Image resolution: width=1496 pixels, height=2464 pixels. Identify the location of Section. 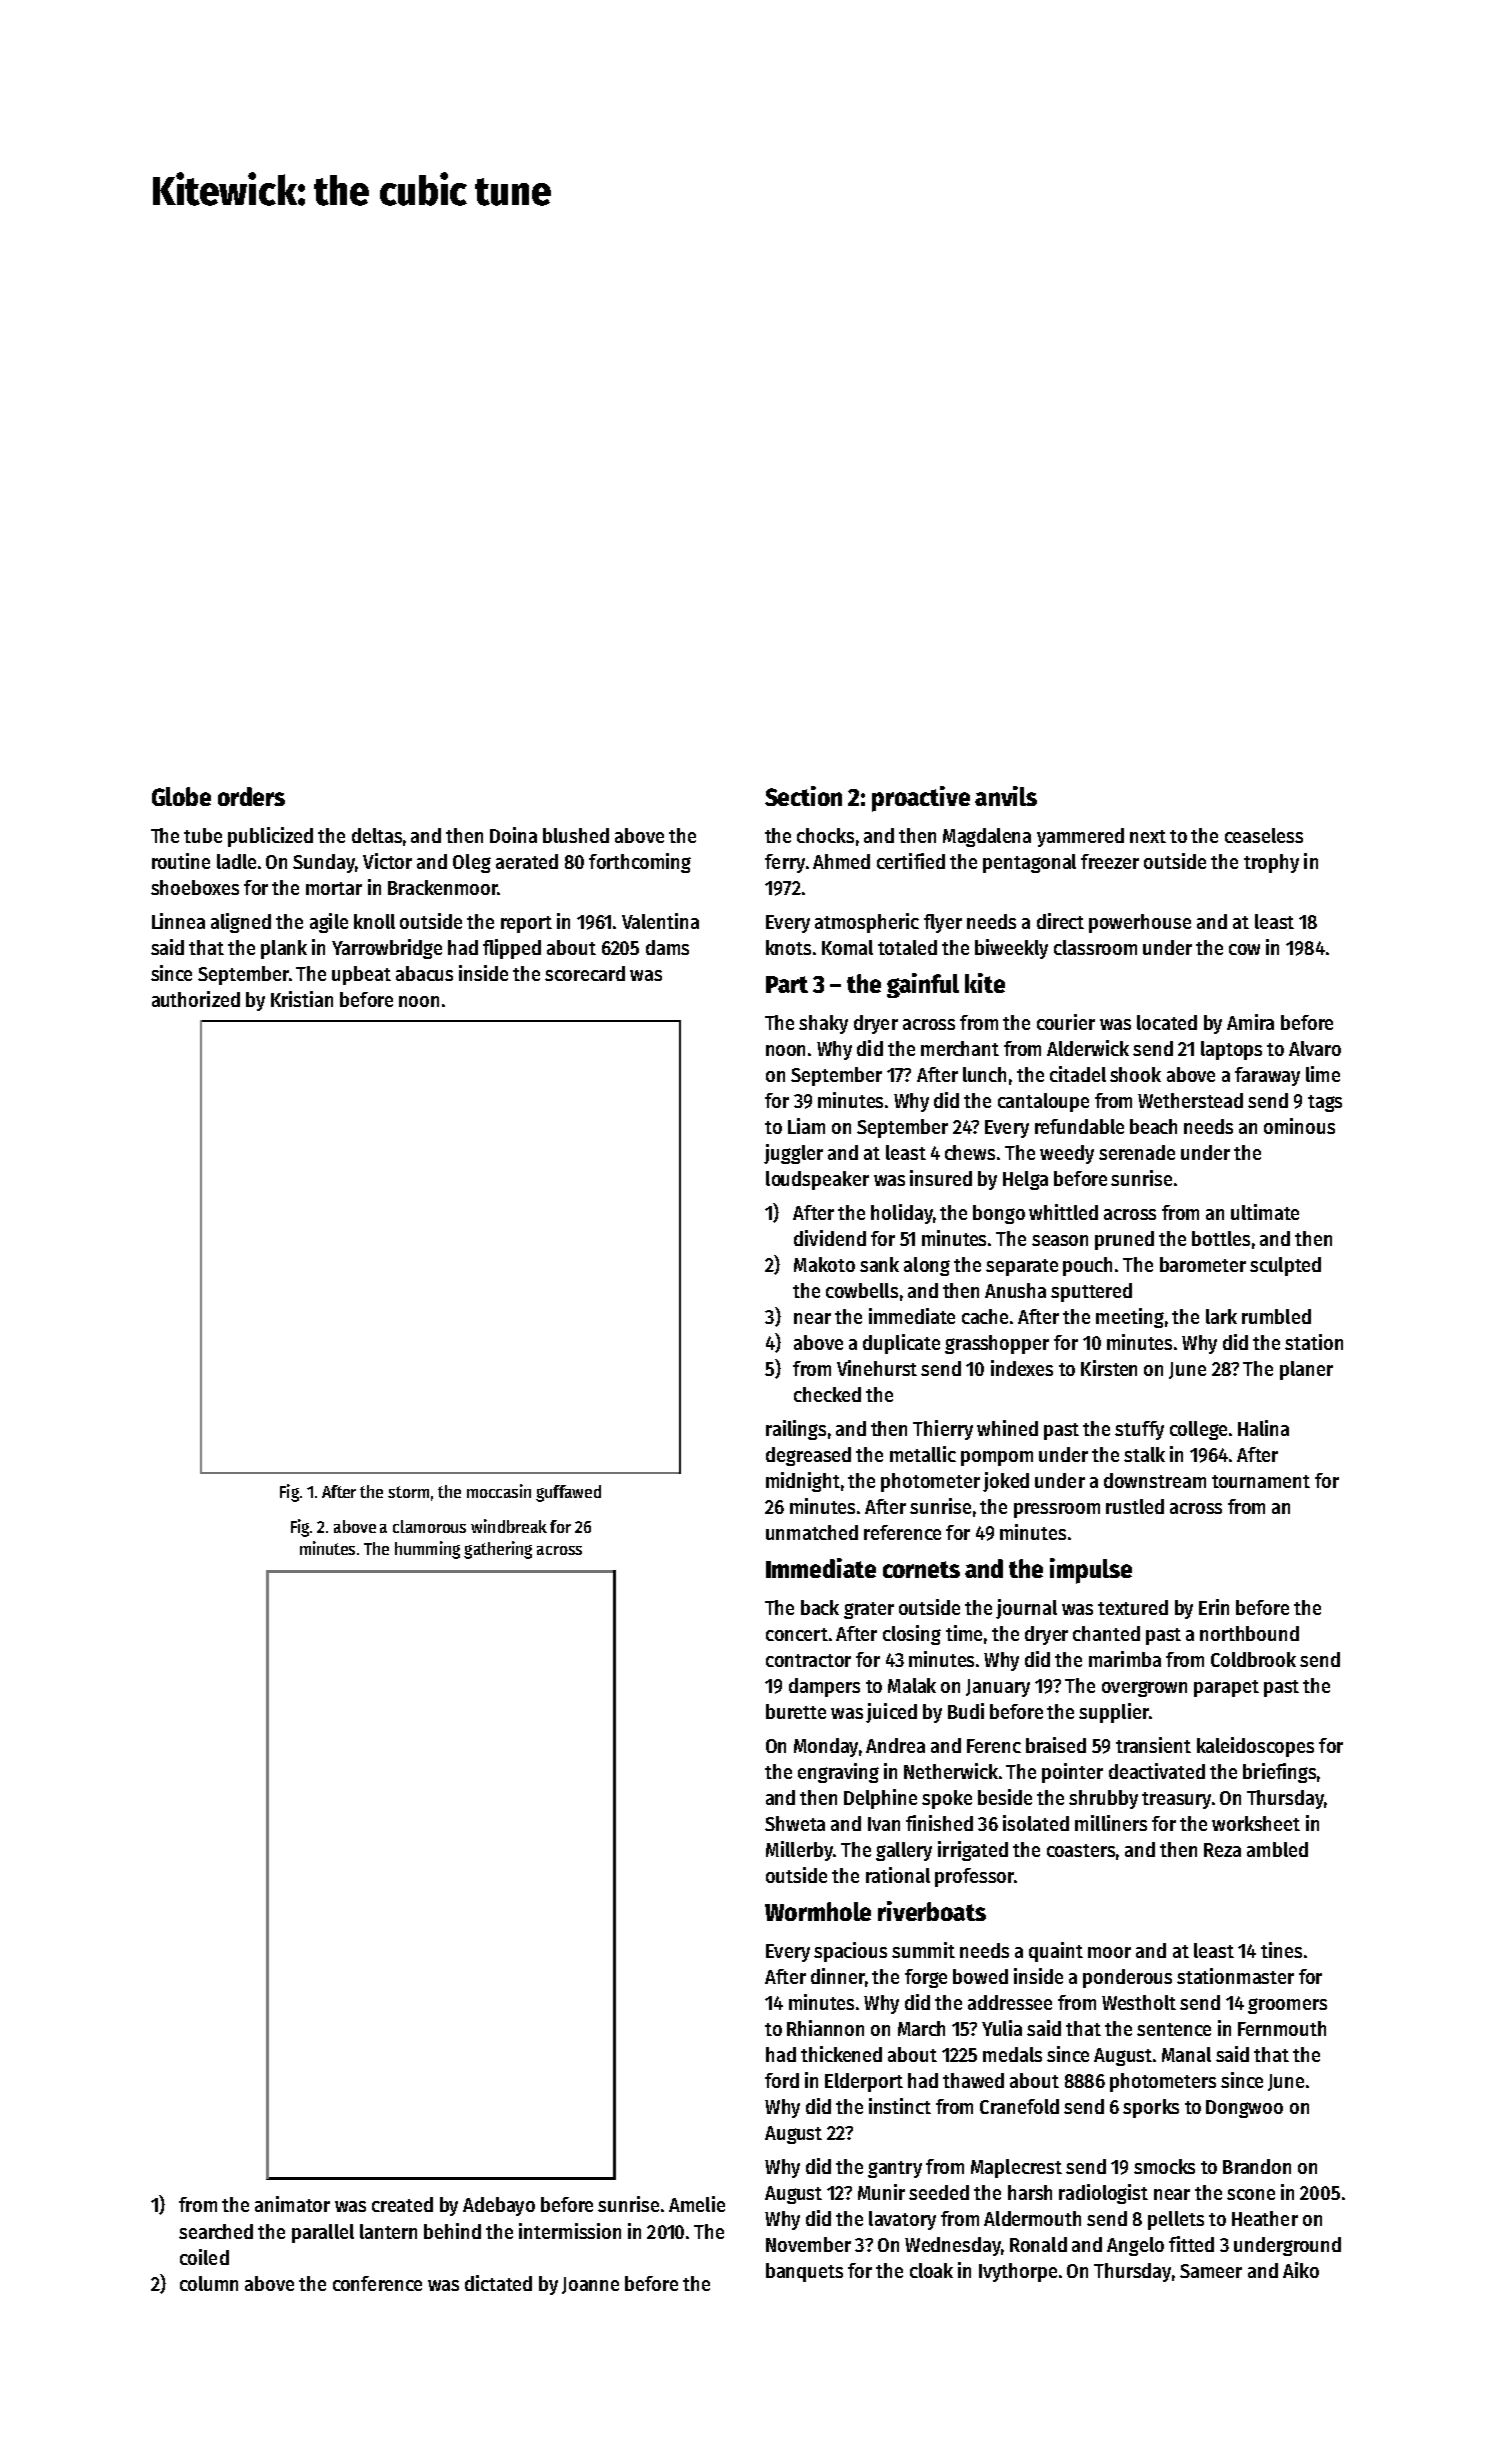
(803, 796).
